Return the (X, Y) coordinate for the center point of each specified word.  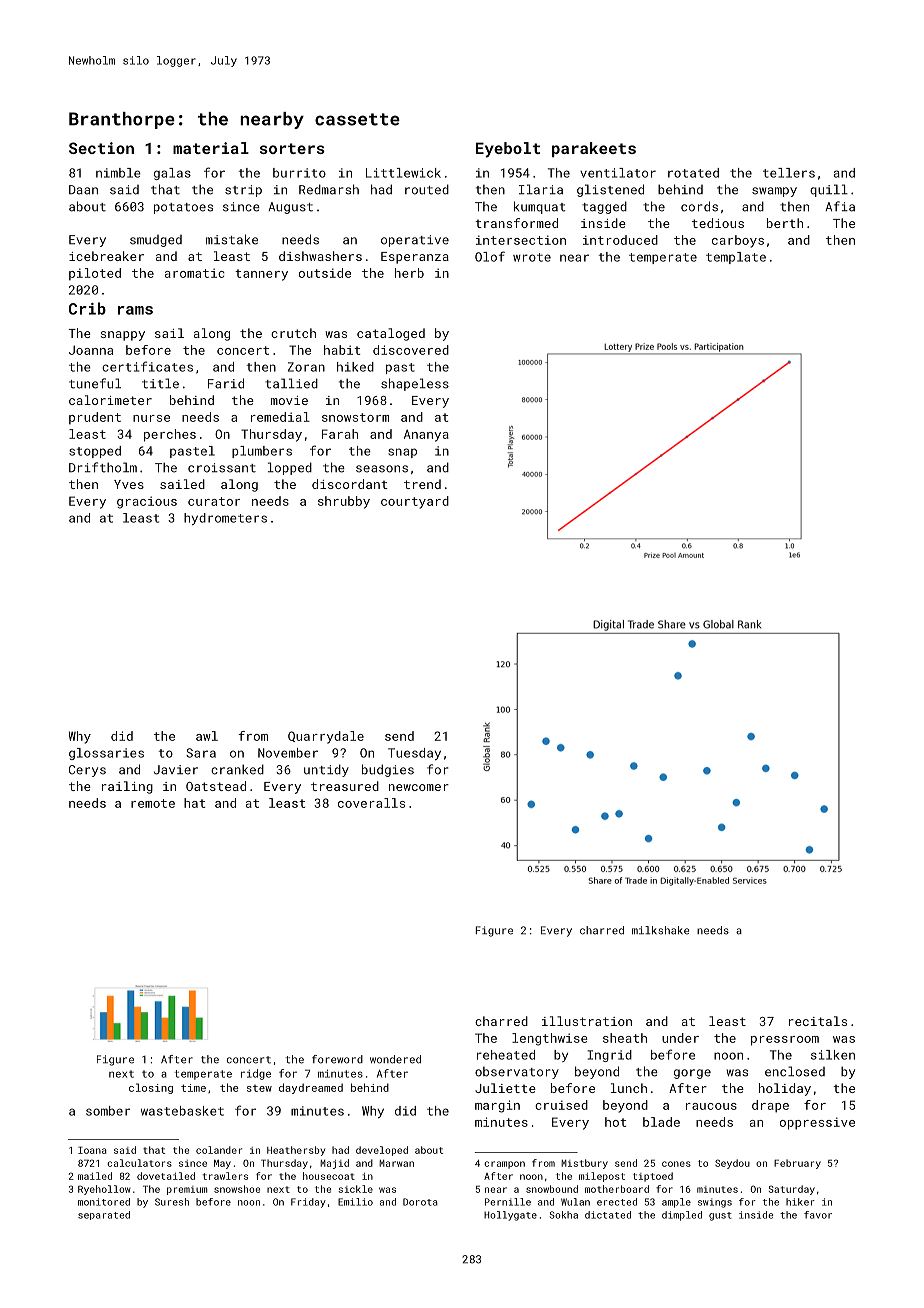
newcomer (419, 787)
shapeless (415, 384)
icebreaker (106, 256)
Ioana (92, 1150)
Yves (129, 484)
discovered (411, 350)
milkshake (660, 930)
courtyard (415, 502)
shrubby (344, 502)
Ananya (426, 435)
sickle (355, 1189)
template (736, 258)
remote (153, 803)
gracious (147, 502)
